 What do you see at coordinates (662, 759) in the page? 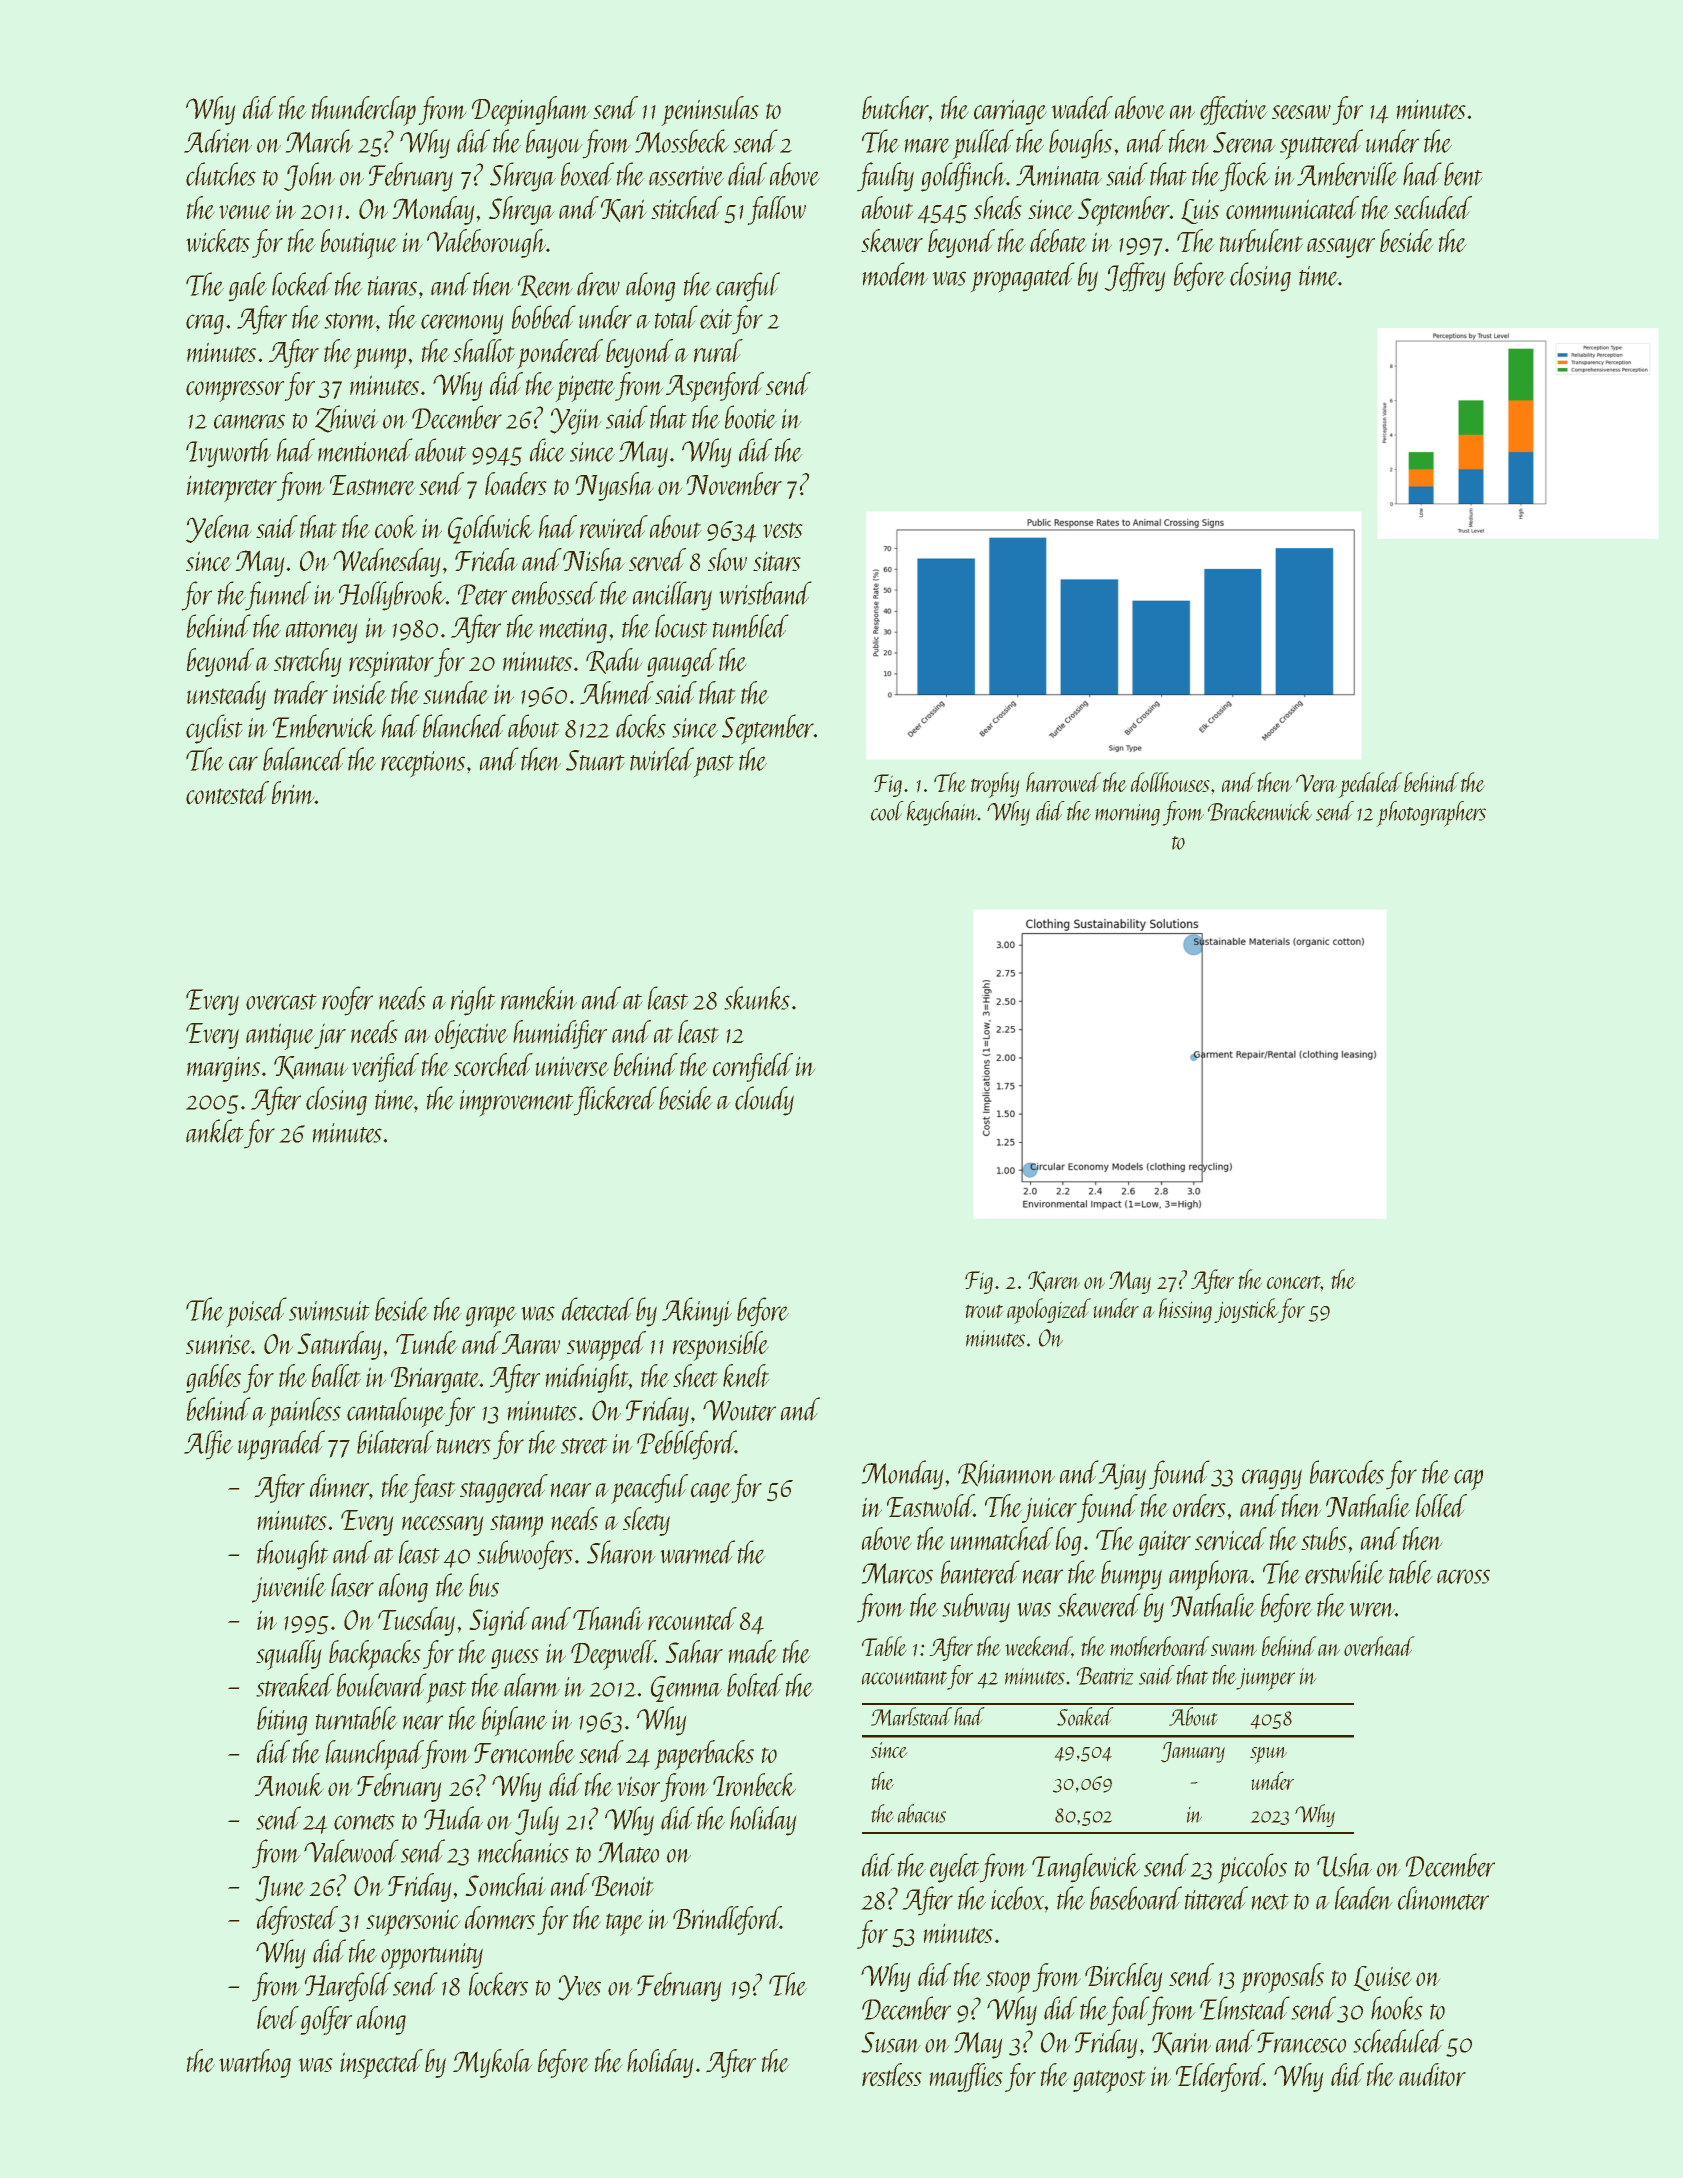
I see `twirled` at bounding box center [662, 759].
